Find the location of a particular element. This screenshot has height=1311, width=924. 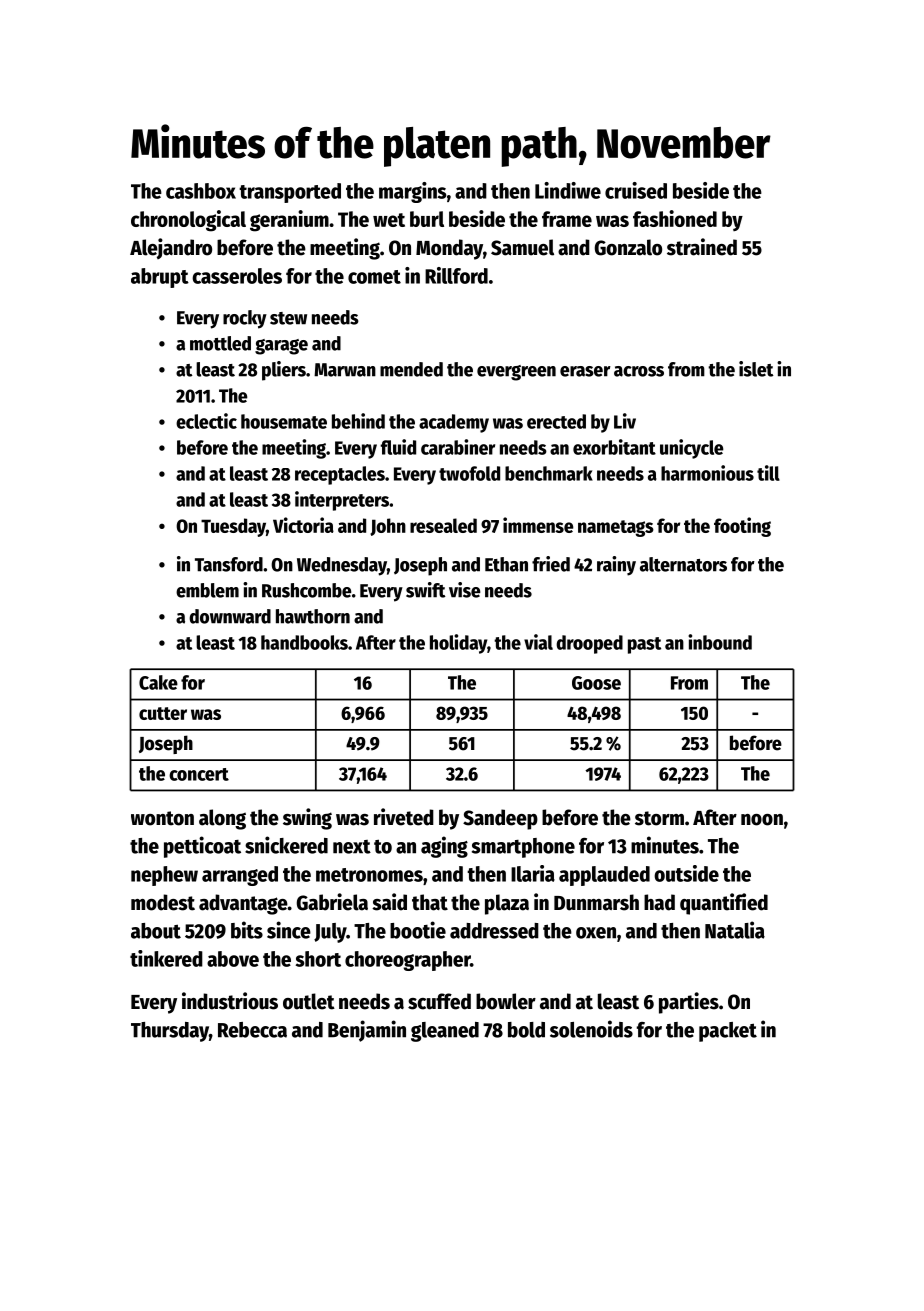

cruised is located at coordinates (636, 190).
